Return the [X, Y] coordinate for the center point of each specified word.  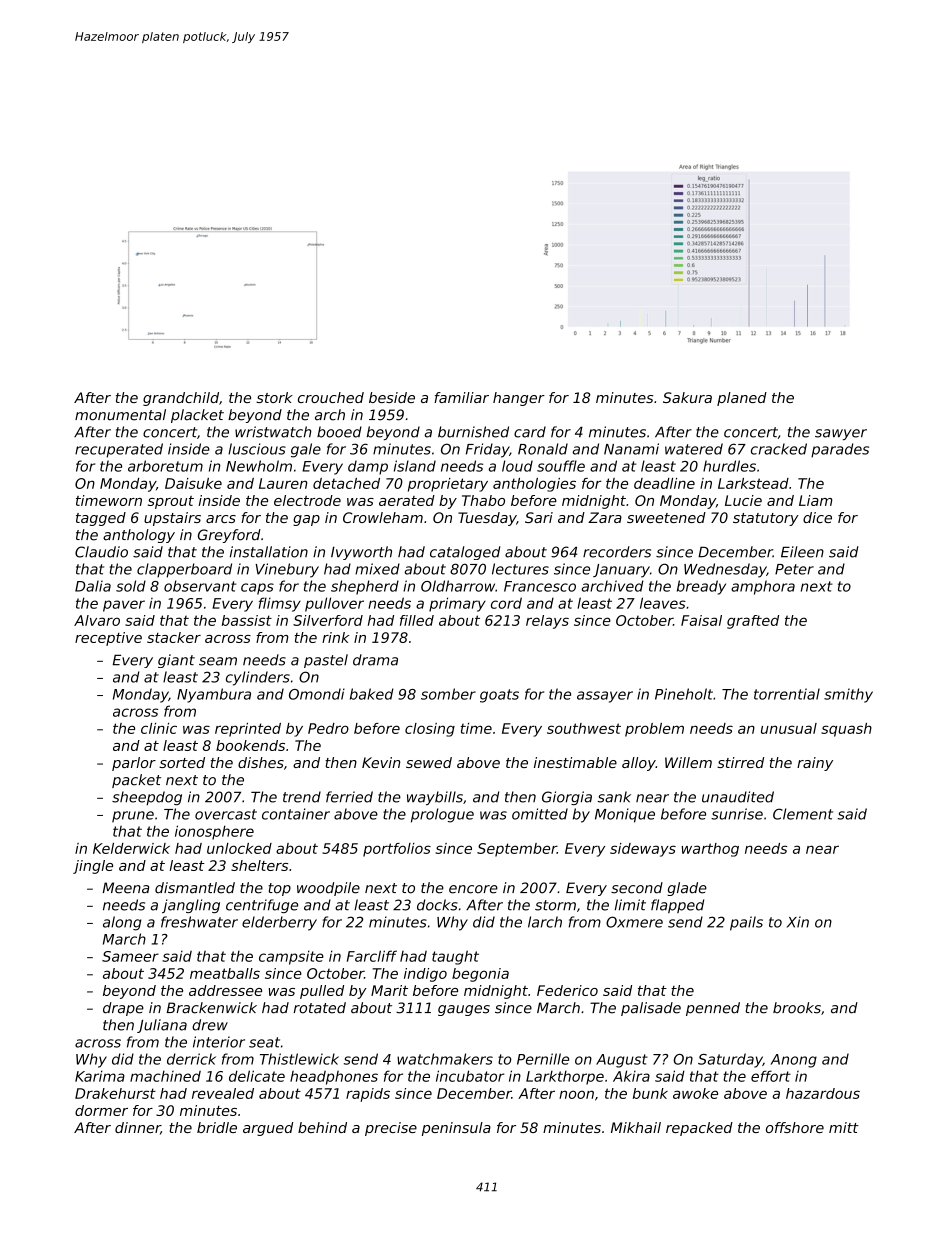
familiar [461, 397]
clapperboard [184, 570]
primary [457, 604]
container [296, 814]
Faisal [701, 620]
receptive [108, 639]
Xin [798, 922]
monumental [120, 415]
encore [473, 889]
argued [268, 1129]
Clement [803, 814]
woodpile [328, 889]
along [122, 923]
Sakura [687, 397]
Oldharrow [458, 586]
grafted [753, 622]
